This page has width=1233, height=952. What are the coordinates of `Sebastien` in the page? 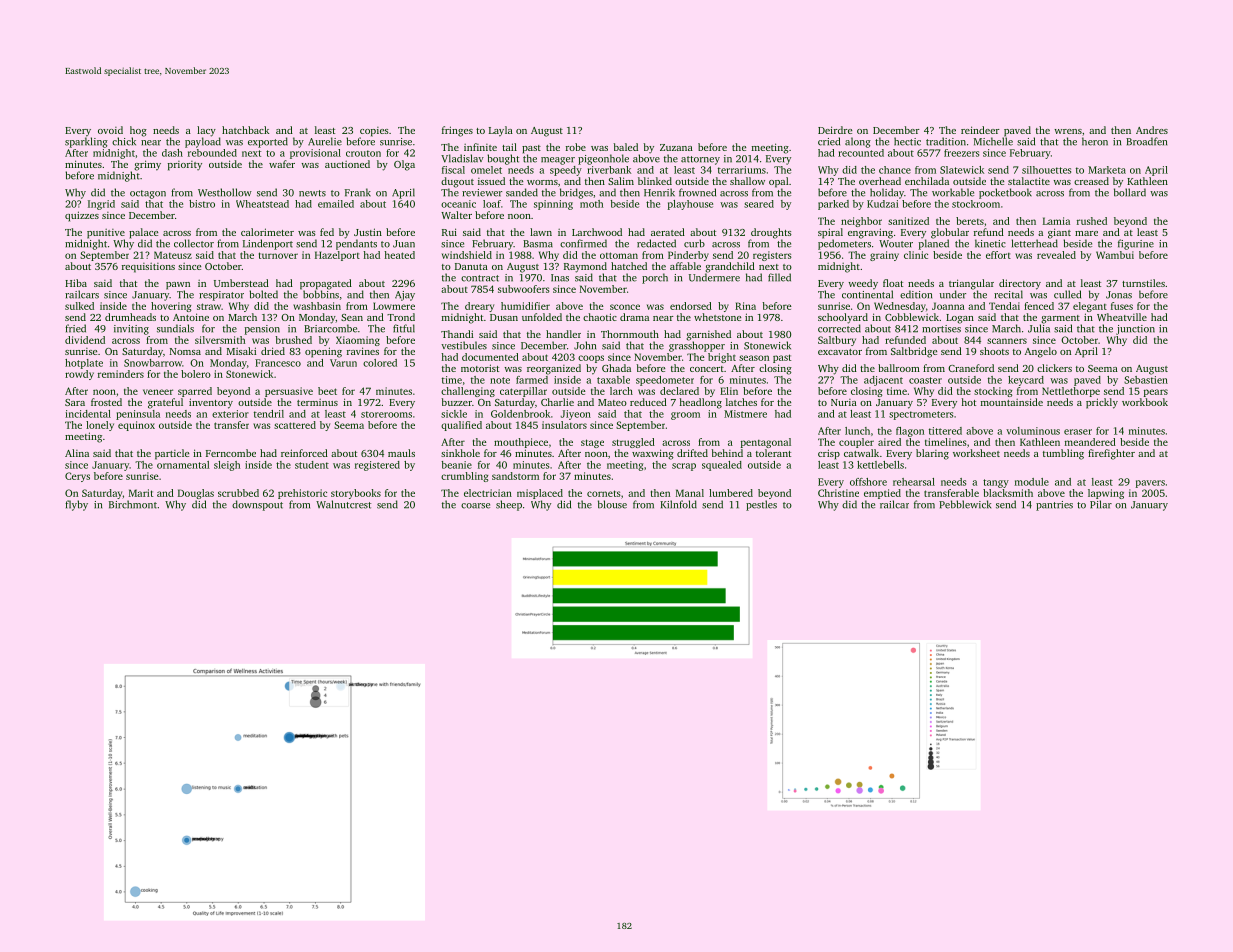 It's located at (1146, 380).
